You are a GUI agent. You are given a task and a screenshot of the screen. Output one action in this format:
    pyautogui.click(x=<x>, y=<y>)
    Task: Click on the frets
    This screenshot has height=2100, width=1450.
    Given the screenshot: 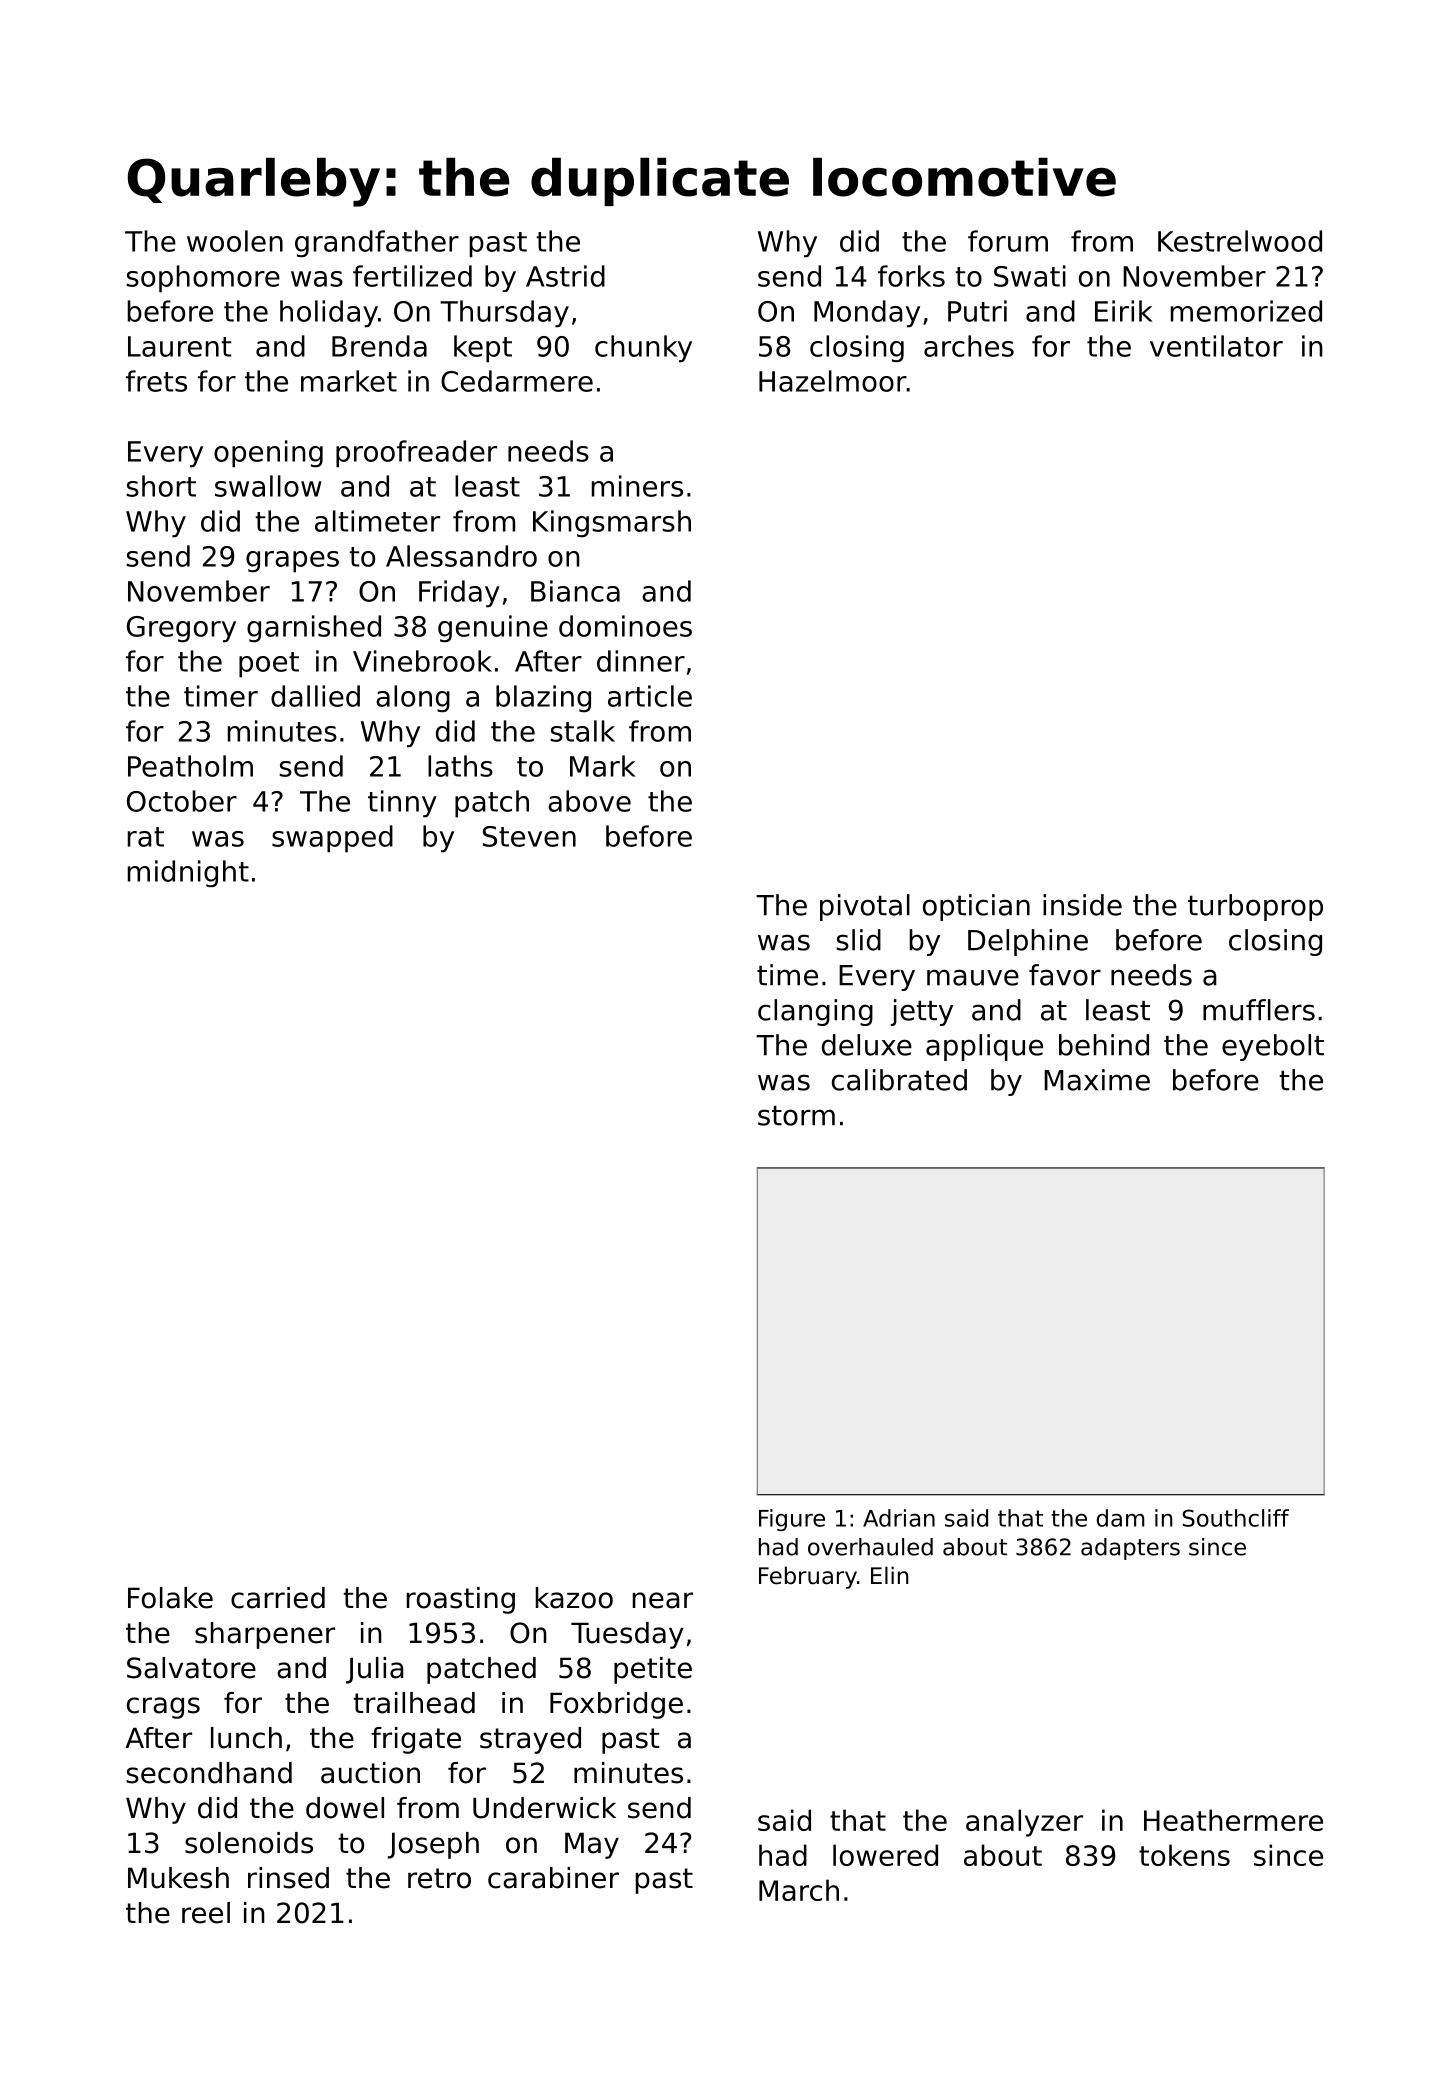 What is the action you would take?
    pyautogui.click(x=156, y=381)
